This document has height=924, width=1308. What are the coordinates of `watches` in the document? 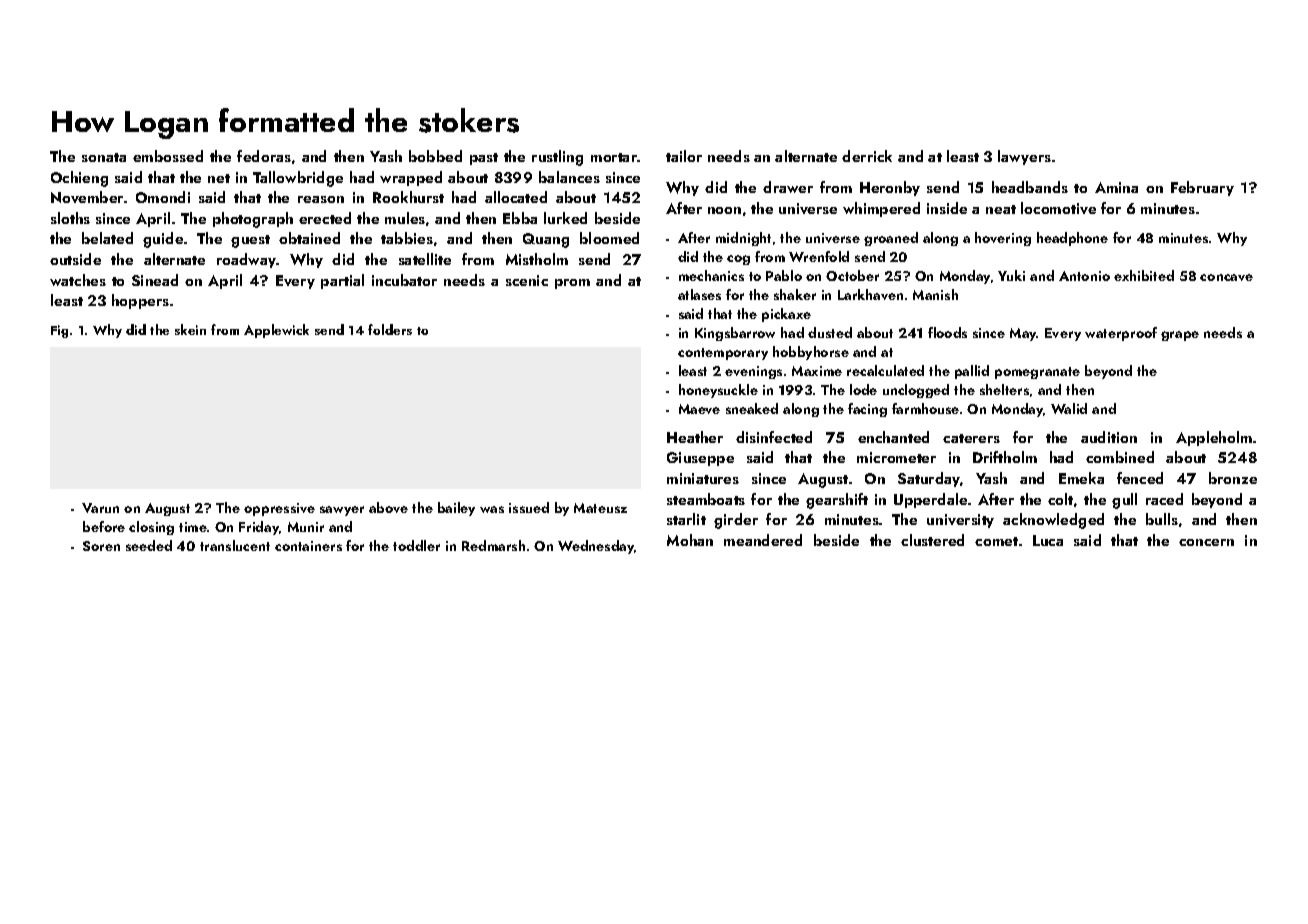 It's located at (78, 280).
